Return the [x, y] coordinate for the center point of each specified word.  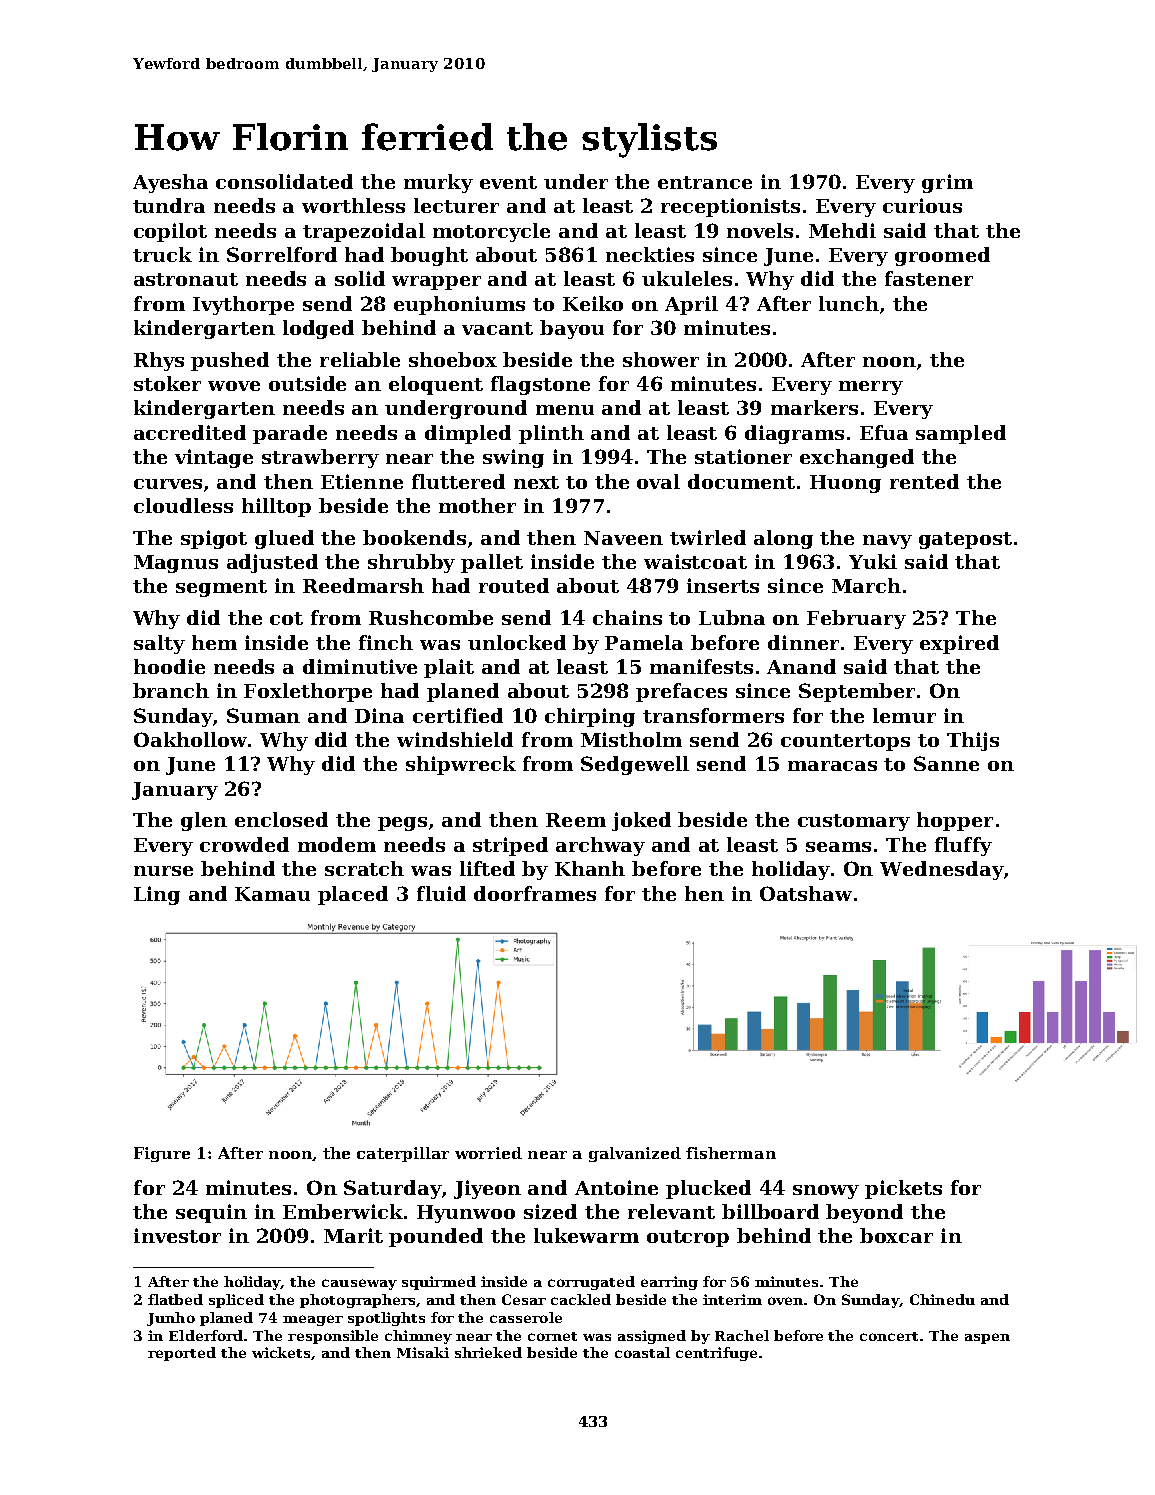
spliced [236, 1301]
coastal [642, 1352]
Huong [845, 484]
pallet [492, 563]
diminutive [360, 666]
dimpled [468, 434]
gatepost [965, 540]
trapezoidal [364, 232]
